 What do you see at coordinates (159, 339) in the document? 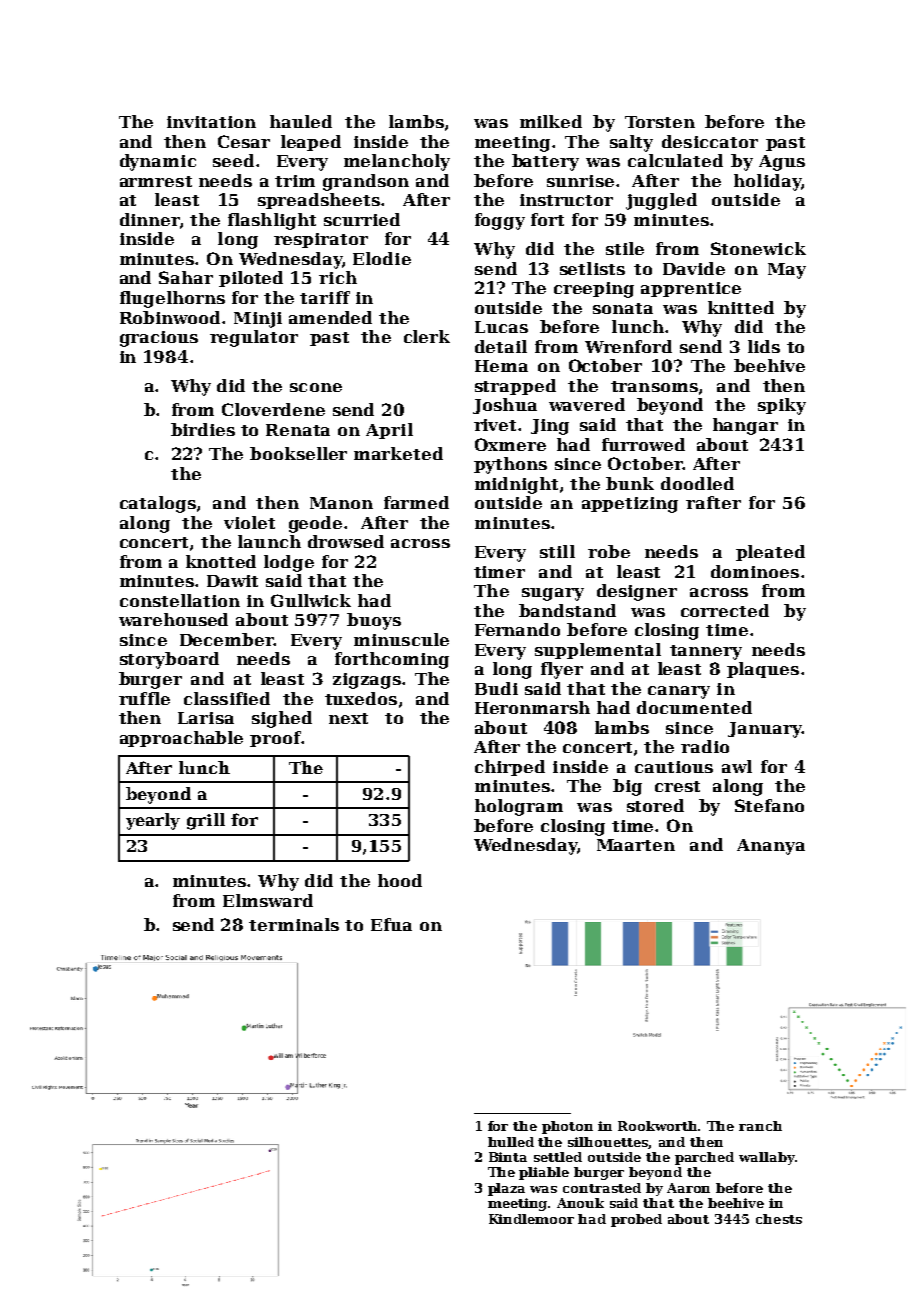
I see `gracious` at bounding box center [159, 339].
